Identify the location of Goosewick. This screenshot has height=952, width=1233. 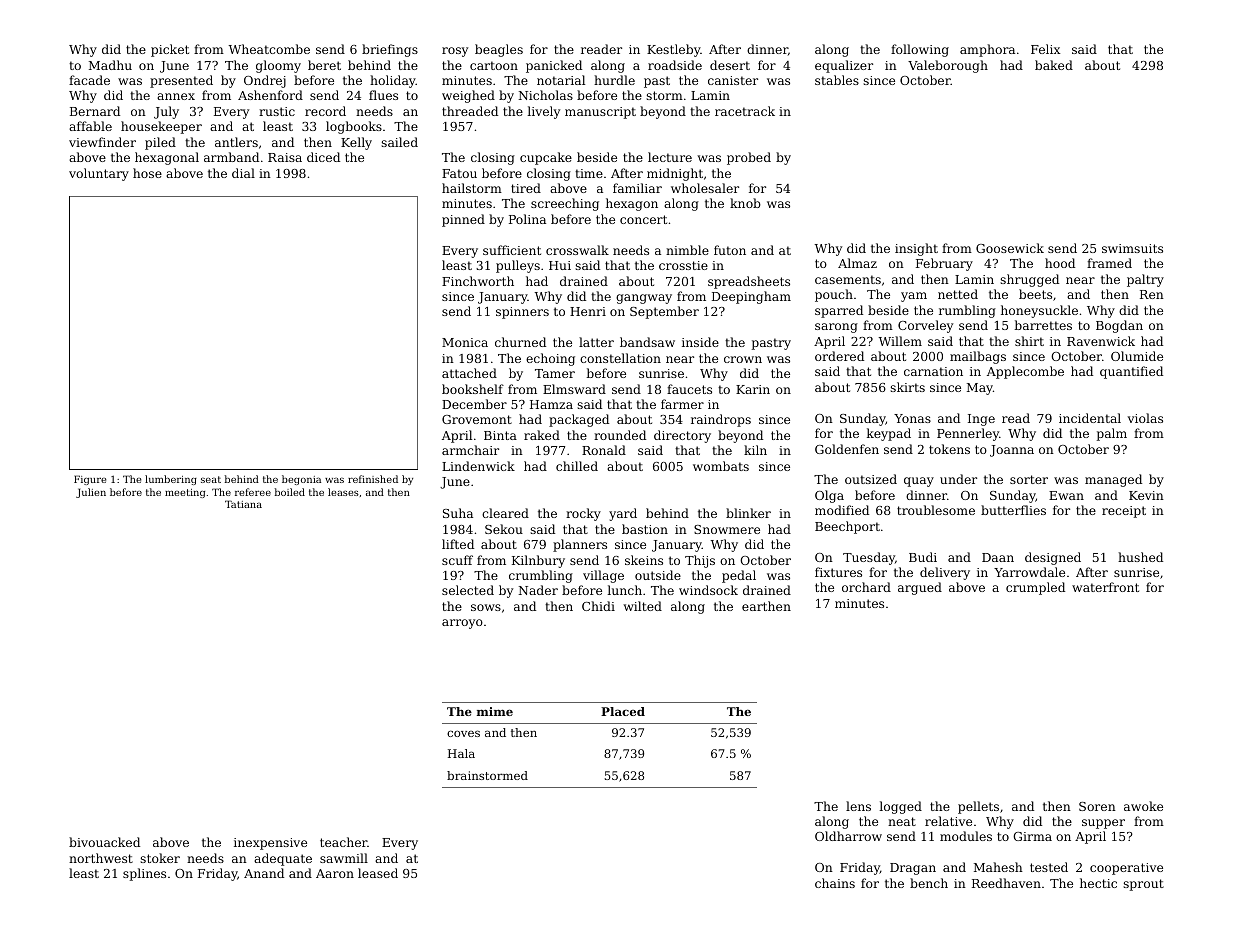
(1010, 248).
